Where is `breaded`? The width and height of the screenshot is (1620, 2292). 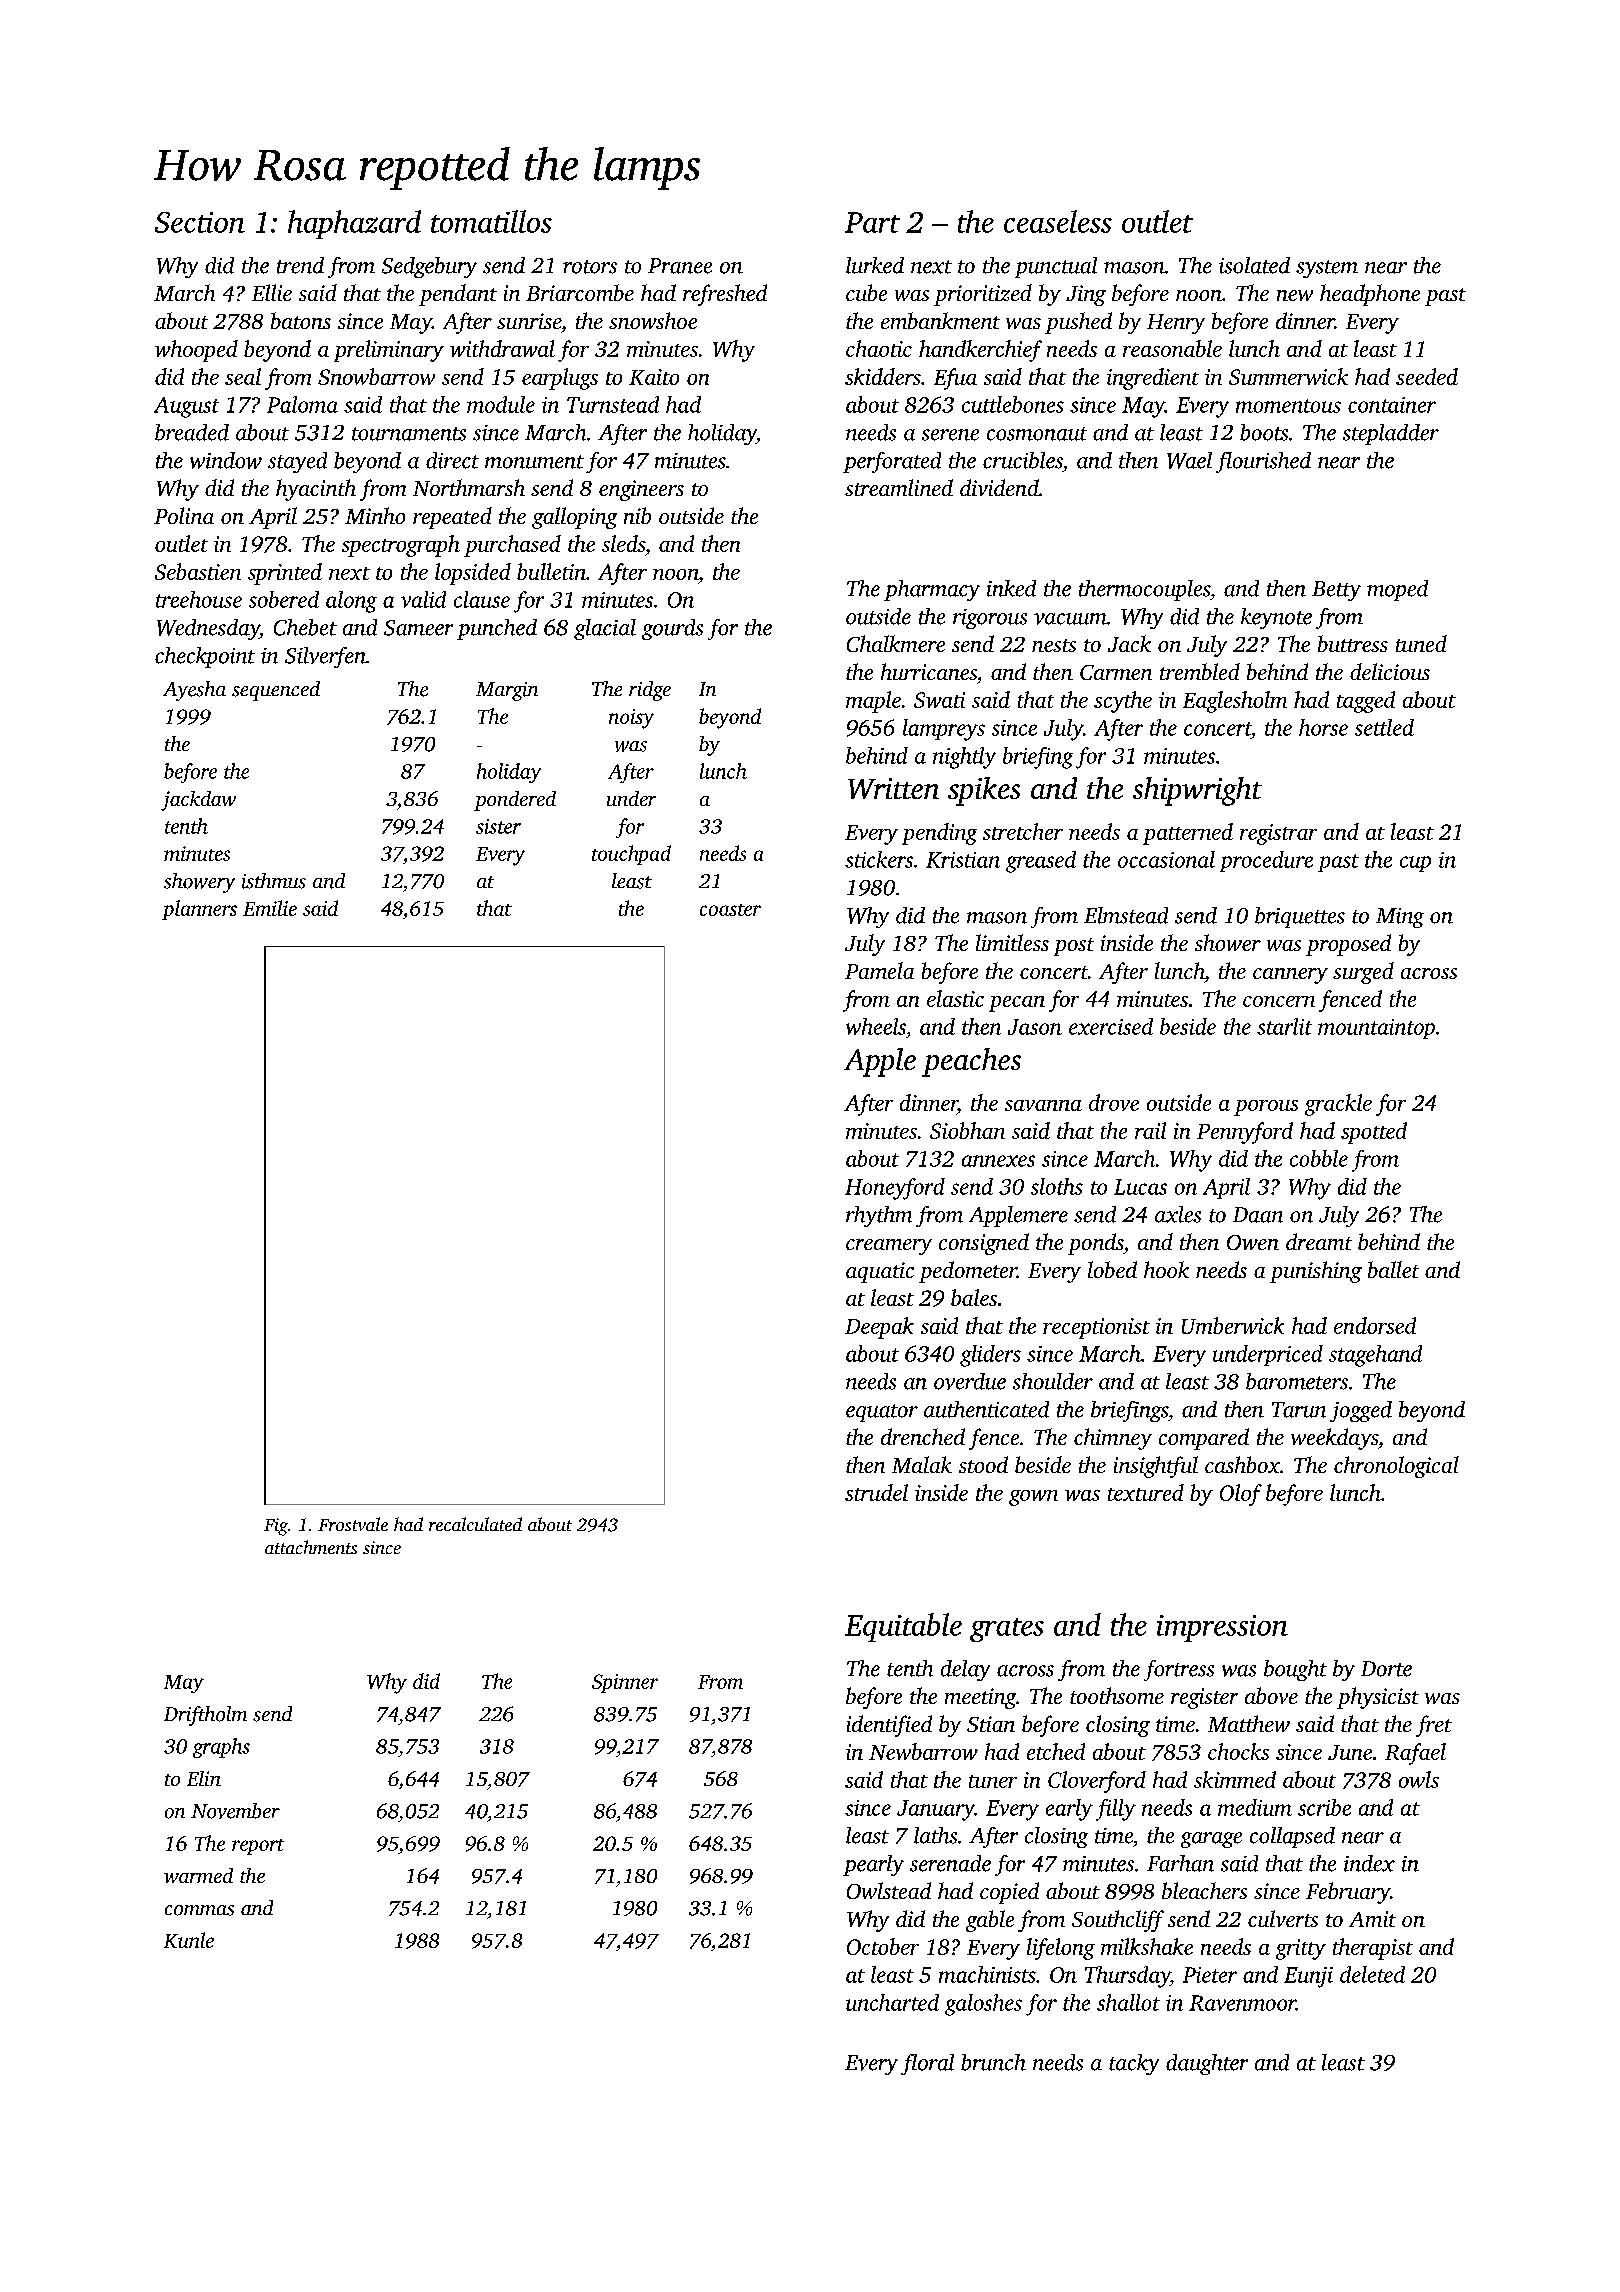 breaded is located at coordinates (192, 432).
